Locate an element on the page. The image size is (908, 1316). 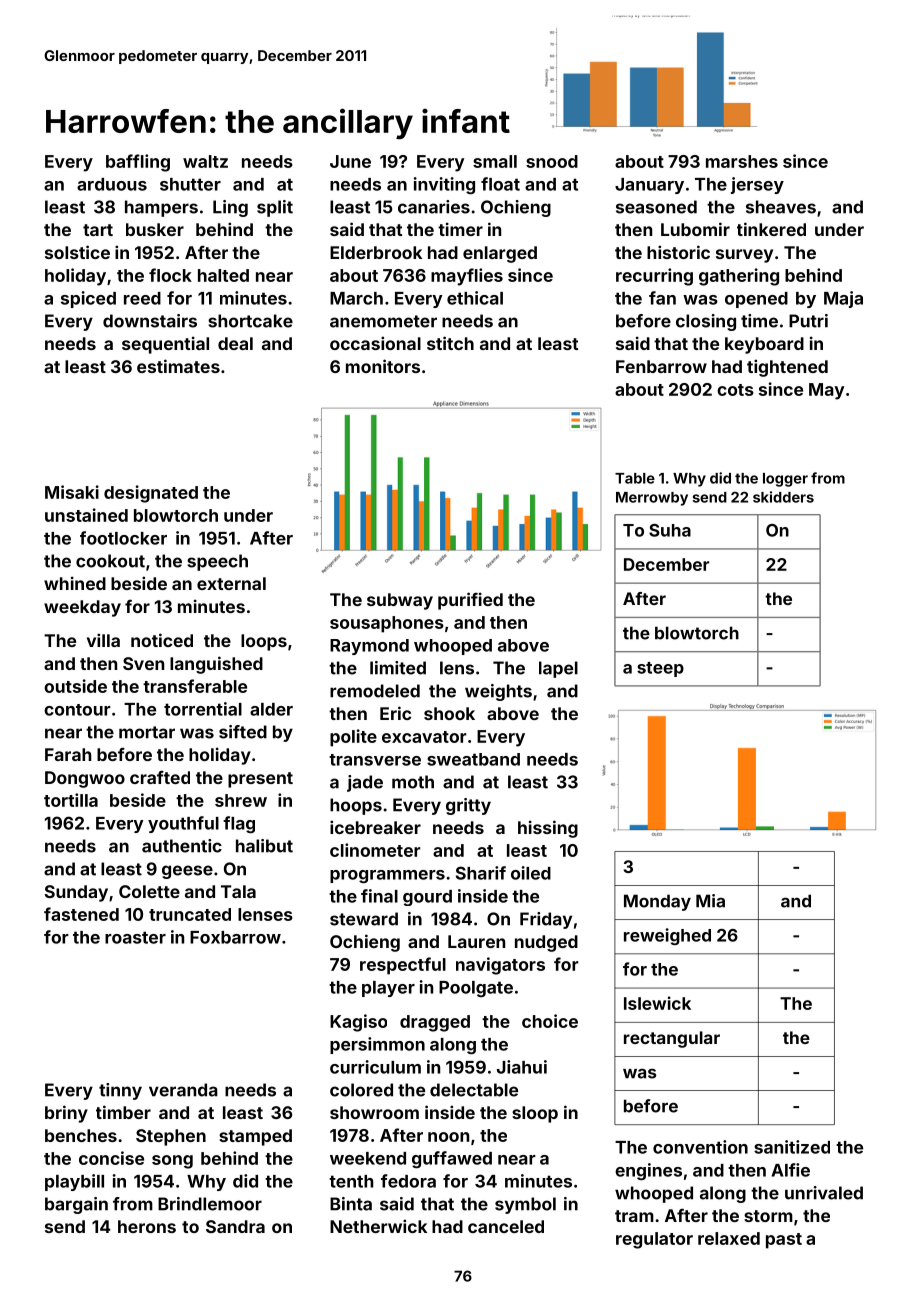
speech is located at coordinates (217, 562).
